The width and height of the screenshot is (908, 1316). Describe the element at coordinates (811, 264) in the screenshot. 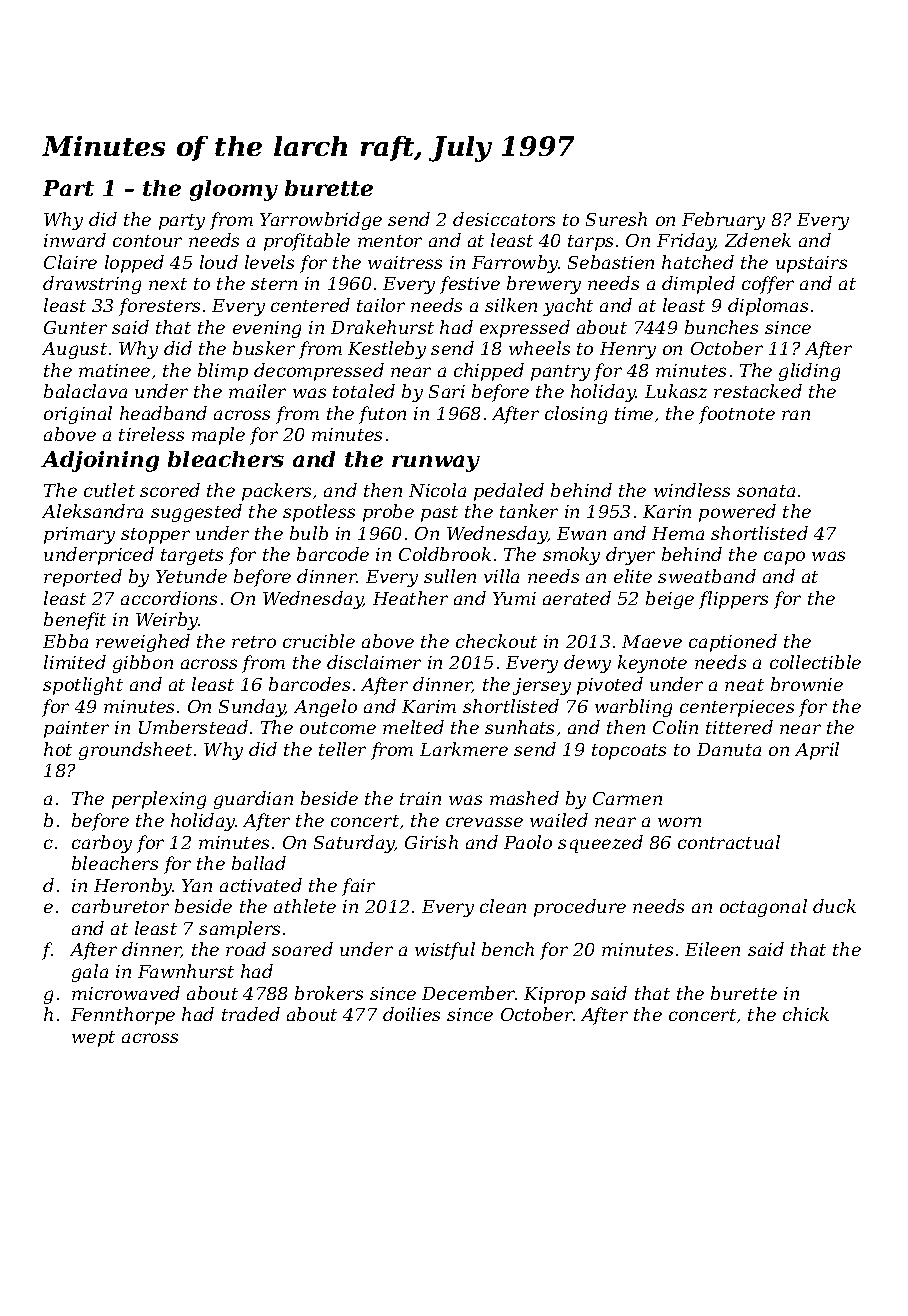

I see `upstairs` at that location.
